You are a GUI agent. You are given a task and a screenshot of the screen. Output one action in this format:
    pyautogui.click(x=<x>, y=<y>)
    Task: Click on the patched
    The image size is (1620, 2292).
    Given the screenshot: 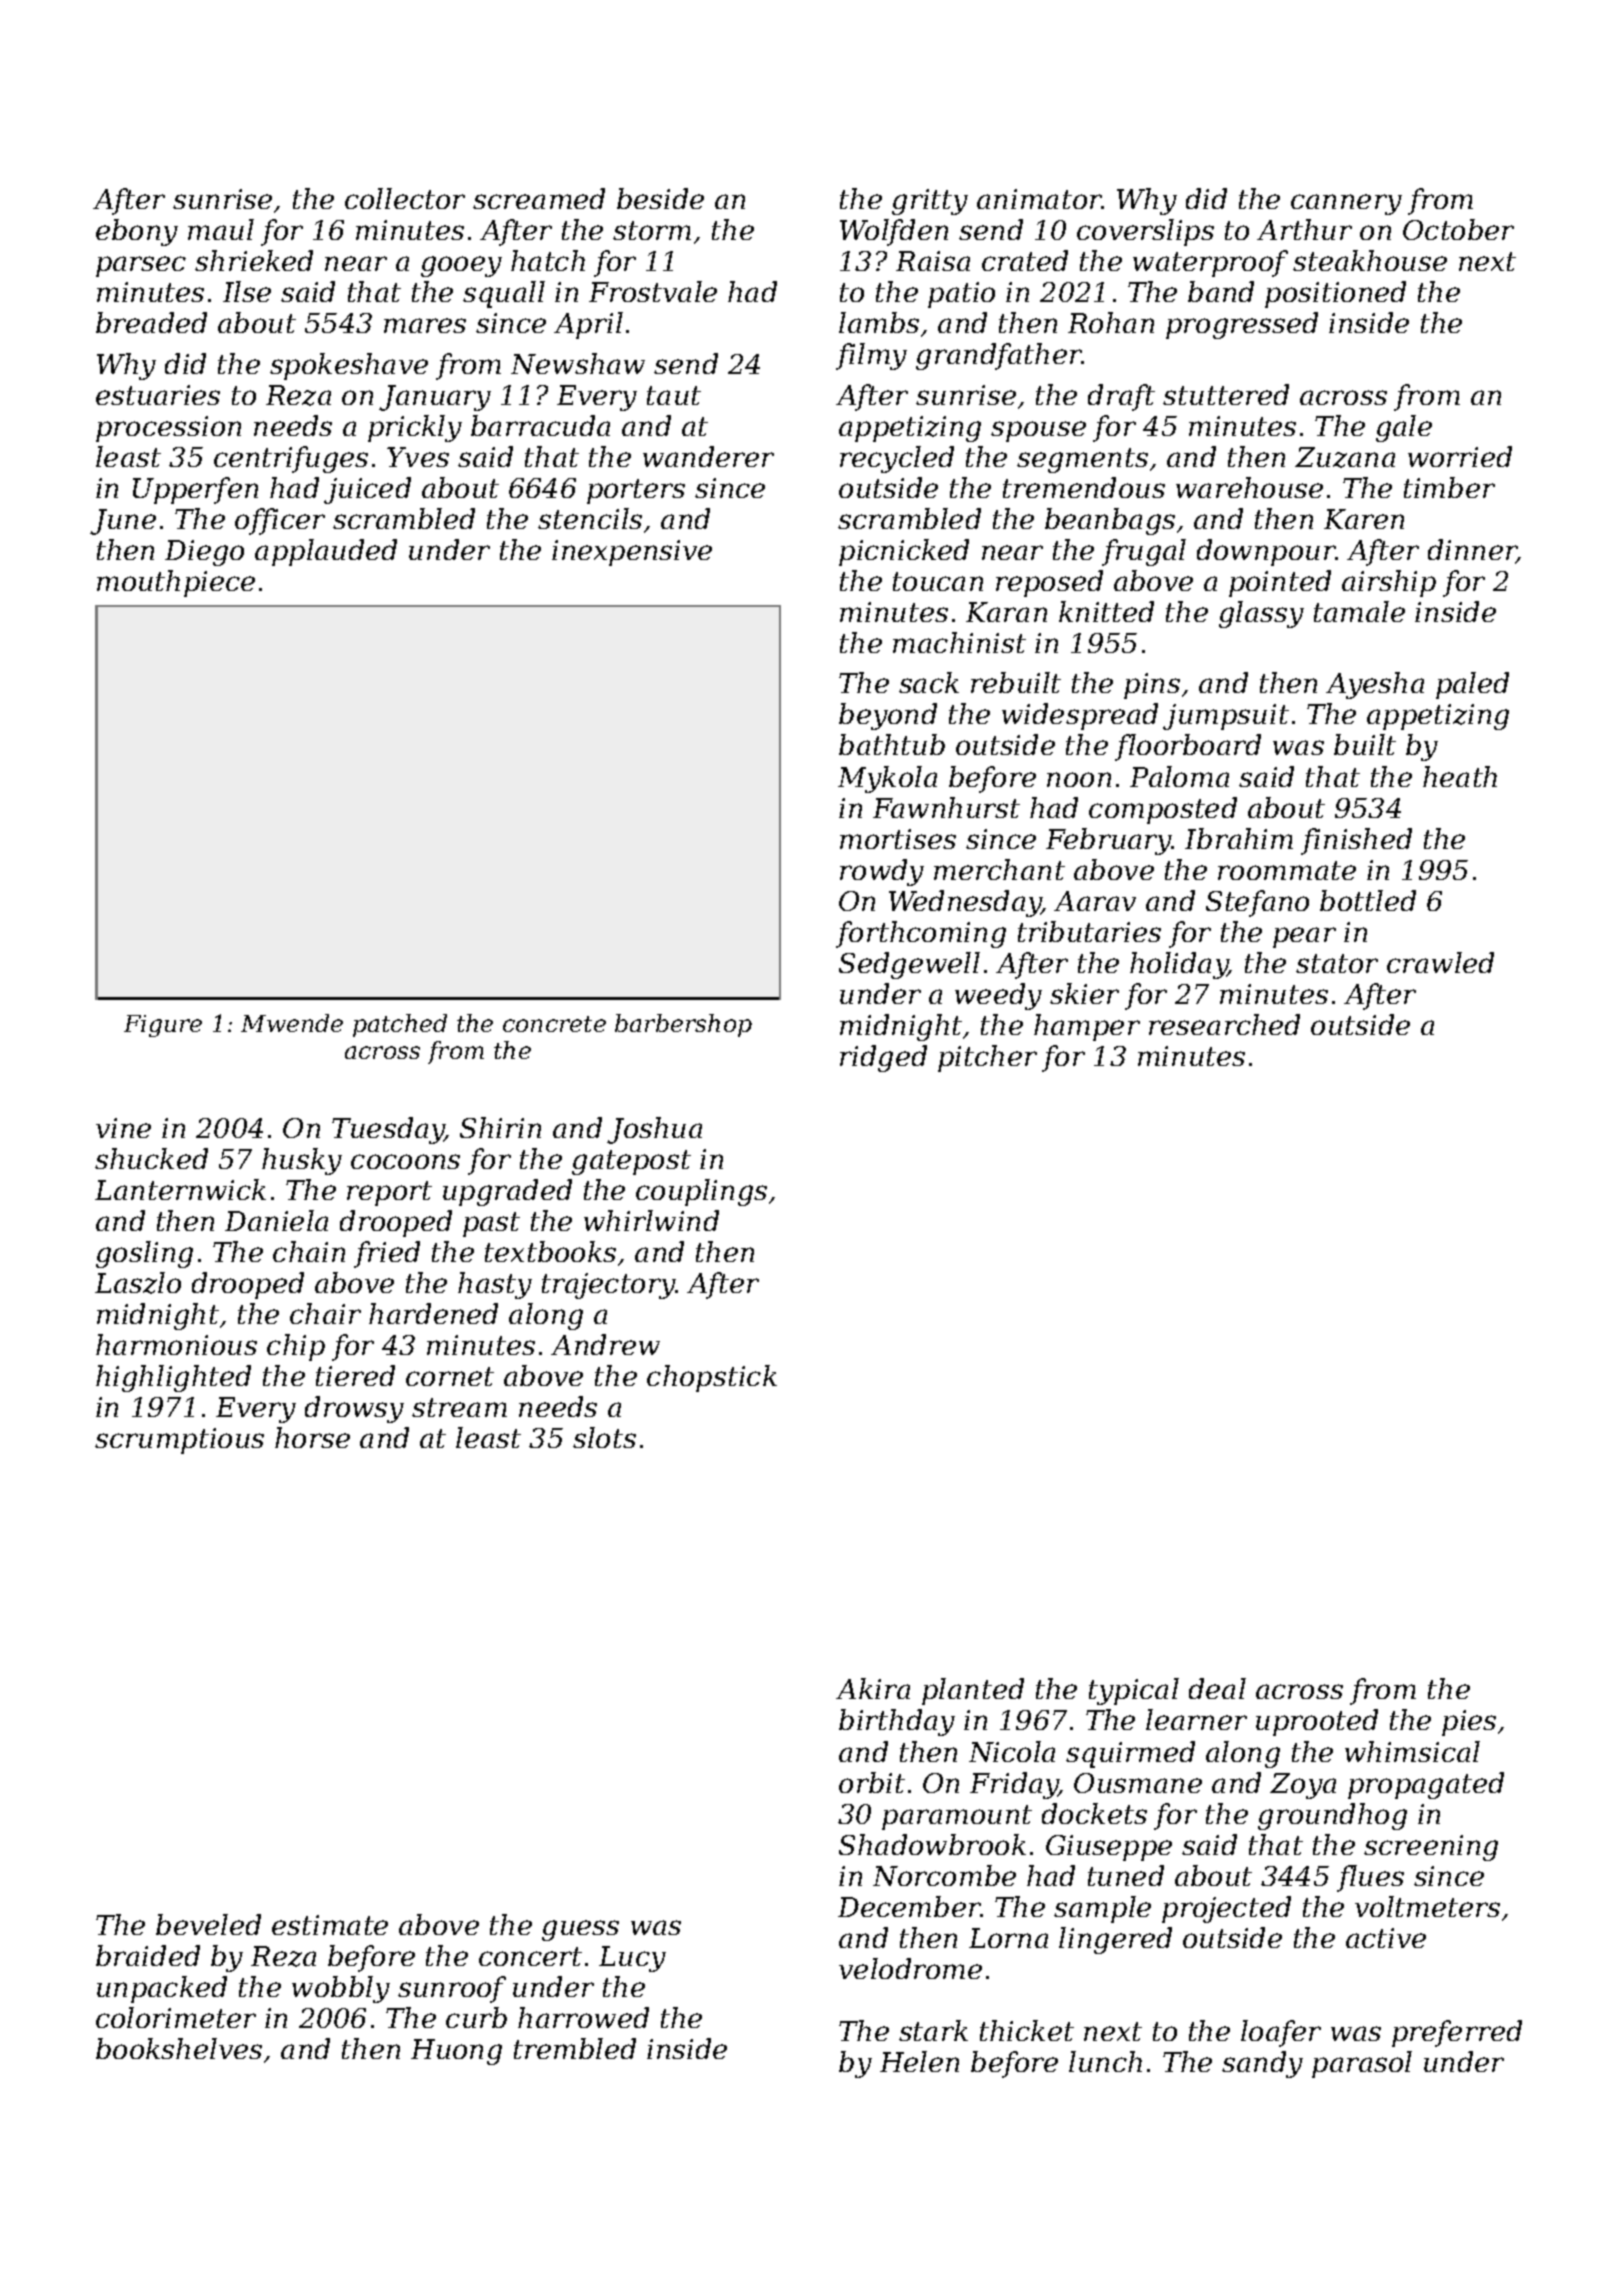 What is the action you would take?
    pyautogui.click(x=400, y=1025)
